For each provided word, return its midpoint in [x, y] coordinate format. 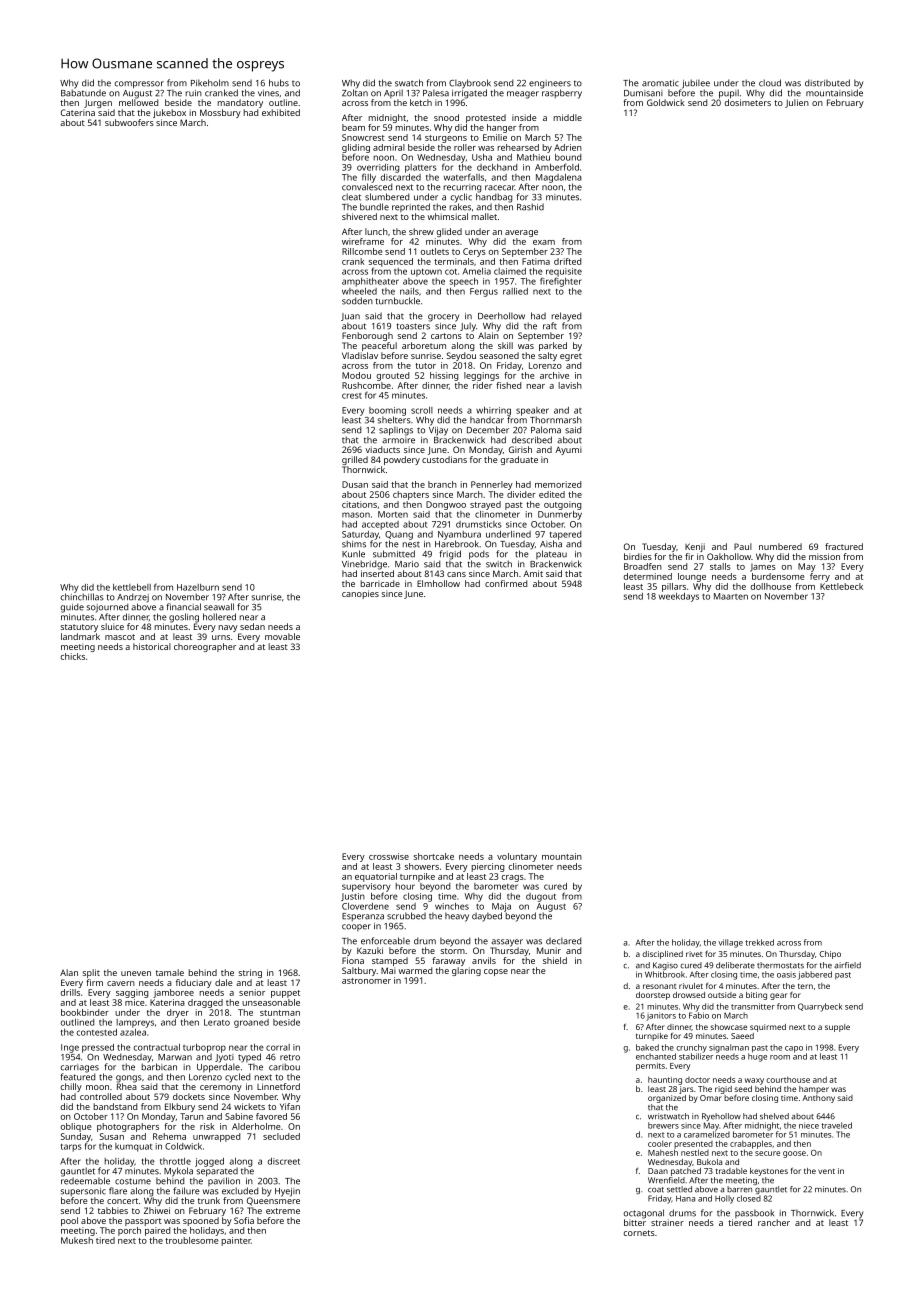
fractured [844, 546]
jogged [209, 1162]
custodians [444, 459]
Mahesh [663, 1152]
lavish [570, 385]
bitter [635, 1222]
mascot [120, 637]
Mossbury [220, 113]
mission [824, 556]
